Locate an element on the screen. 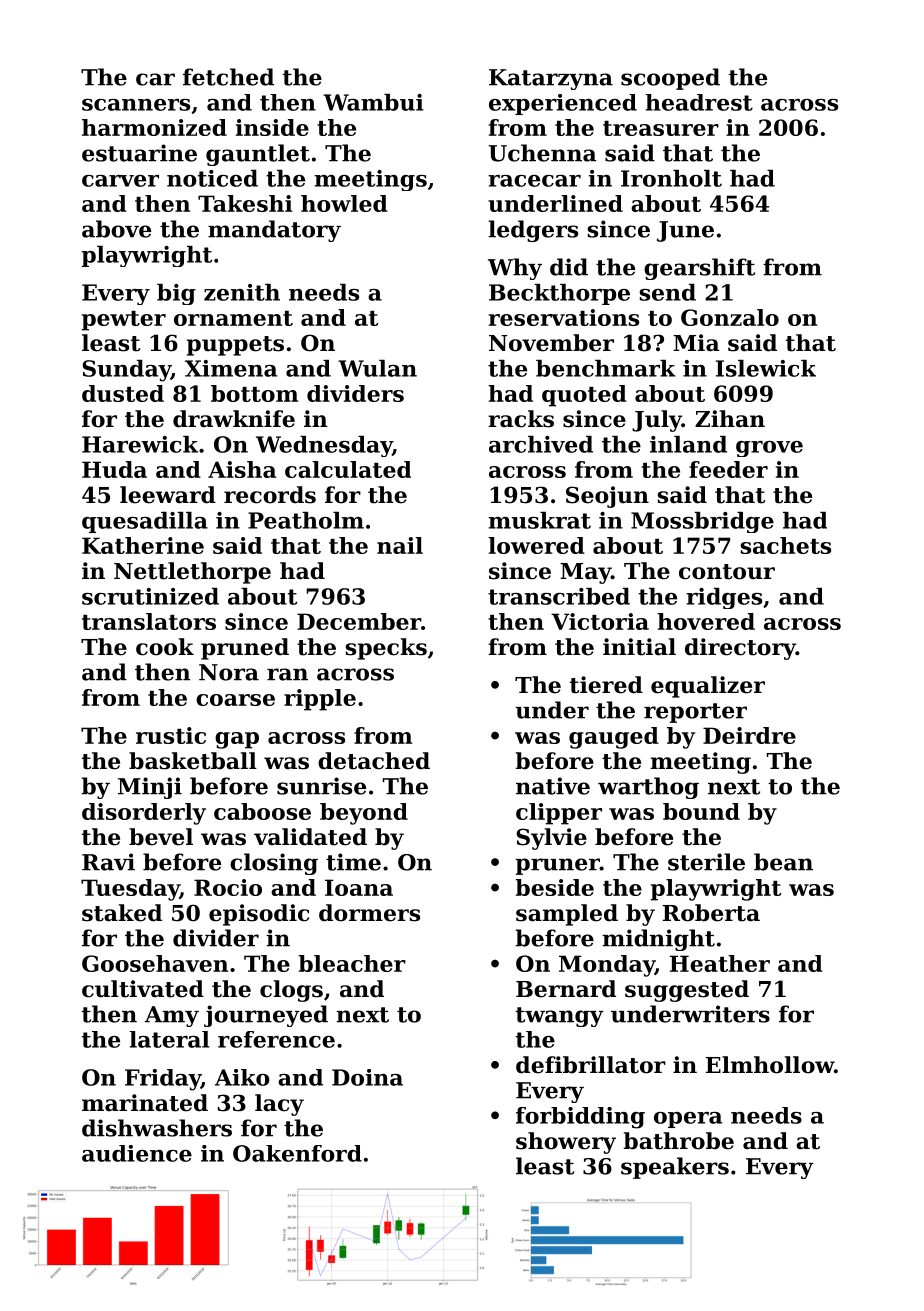 The image size is (924, 1311). records is located at coordinates (270, 495).
